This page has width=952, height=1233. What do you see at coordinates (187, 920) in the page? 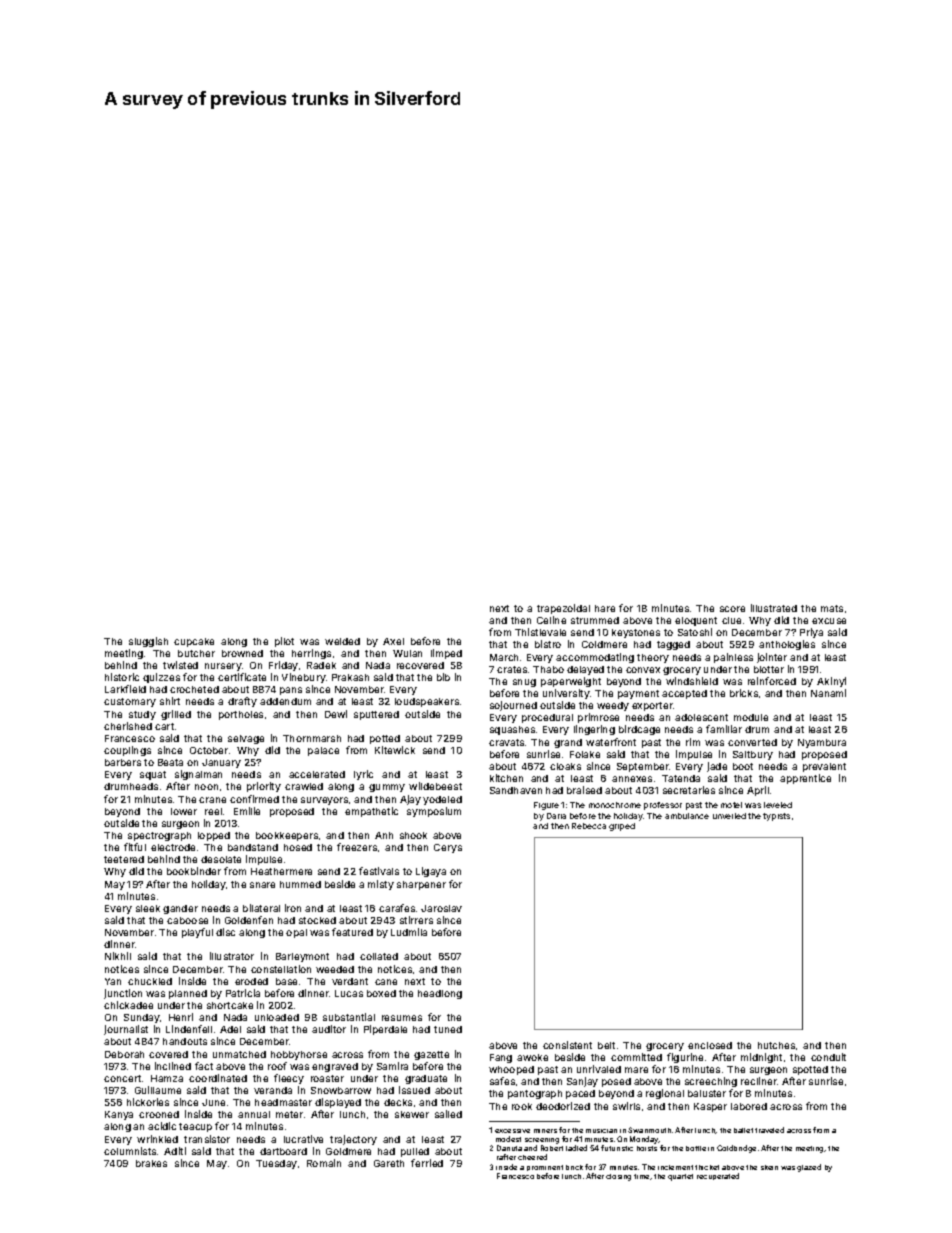
I see `caboose` at bounding box center [187, 920].
